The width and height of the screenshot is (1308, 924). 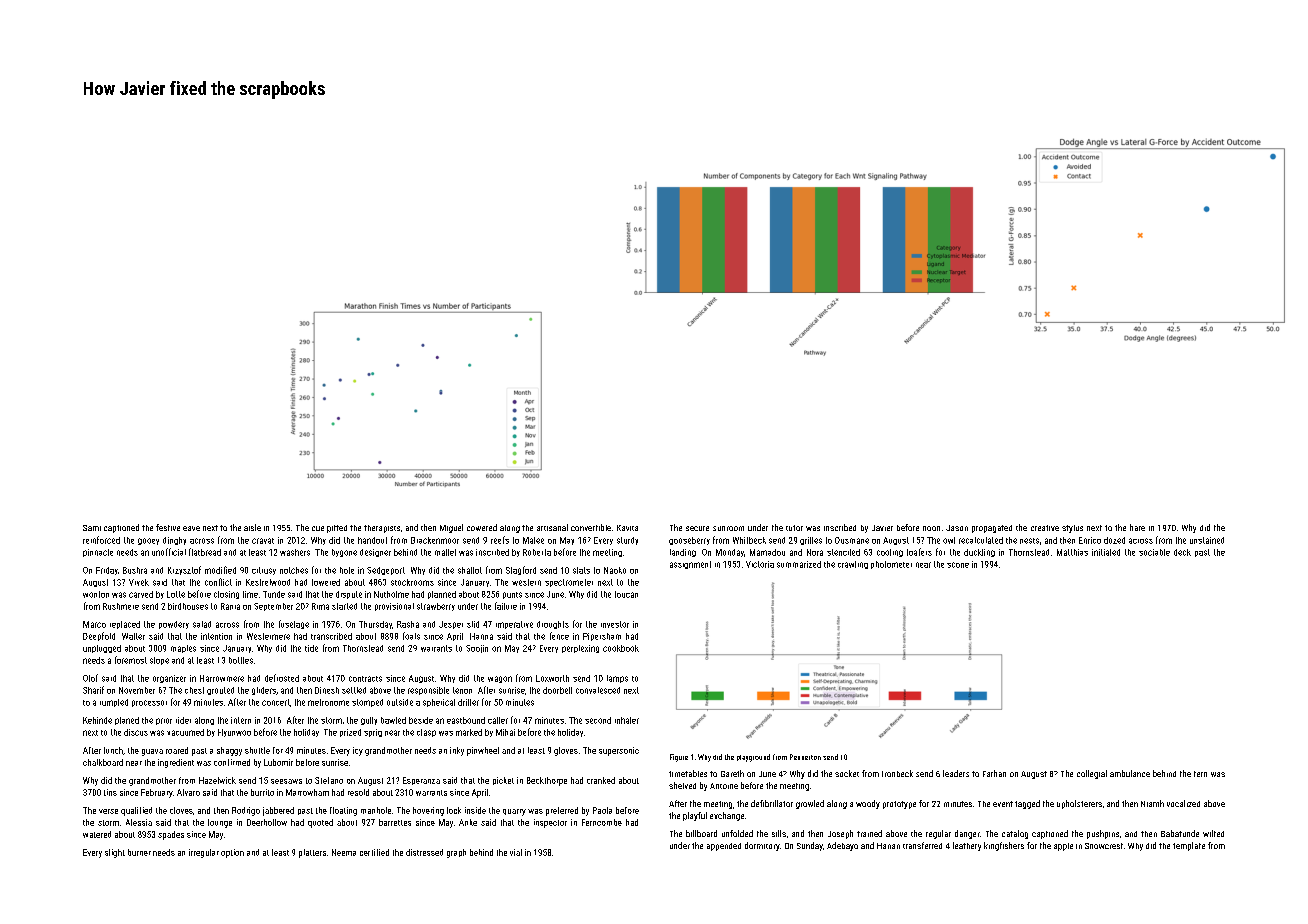 What do you see at coordinates (679, 758) in the screenshot?
I see `Figure` at bounding box center [679, 758].
